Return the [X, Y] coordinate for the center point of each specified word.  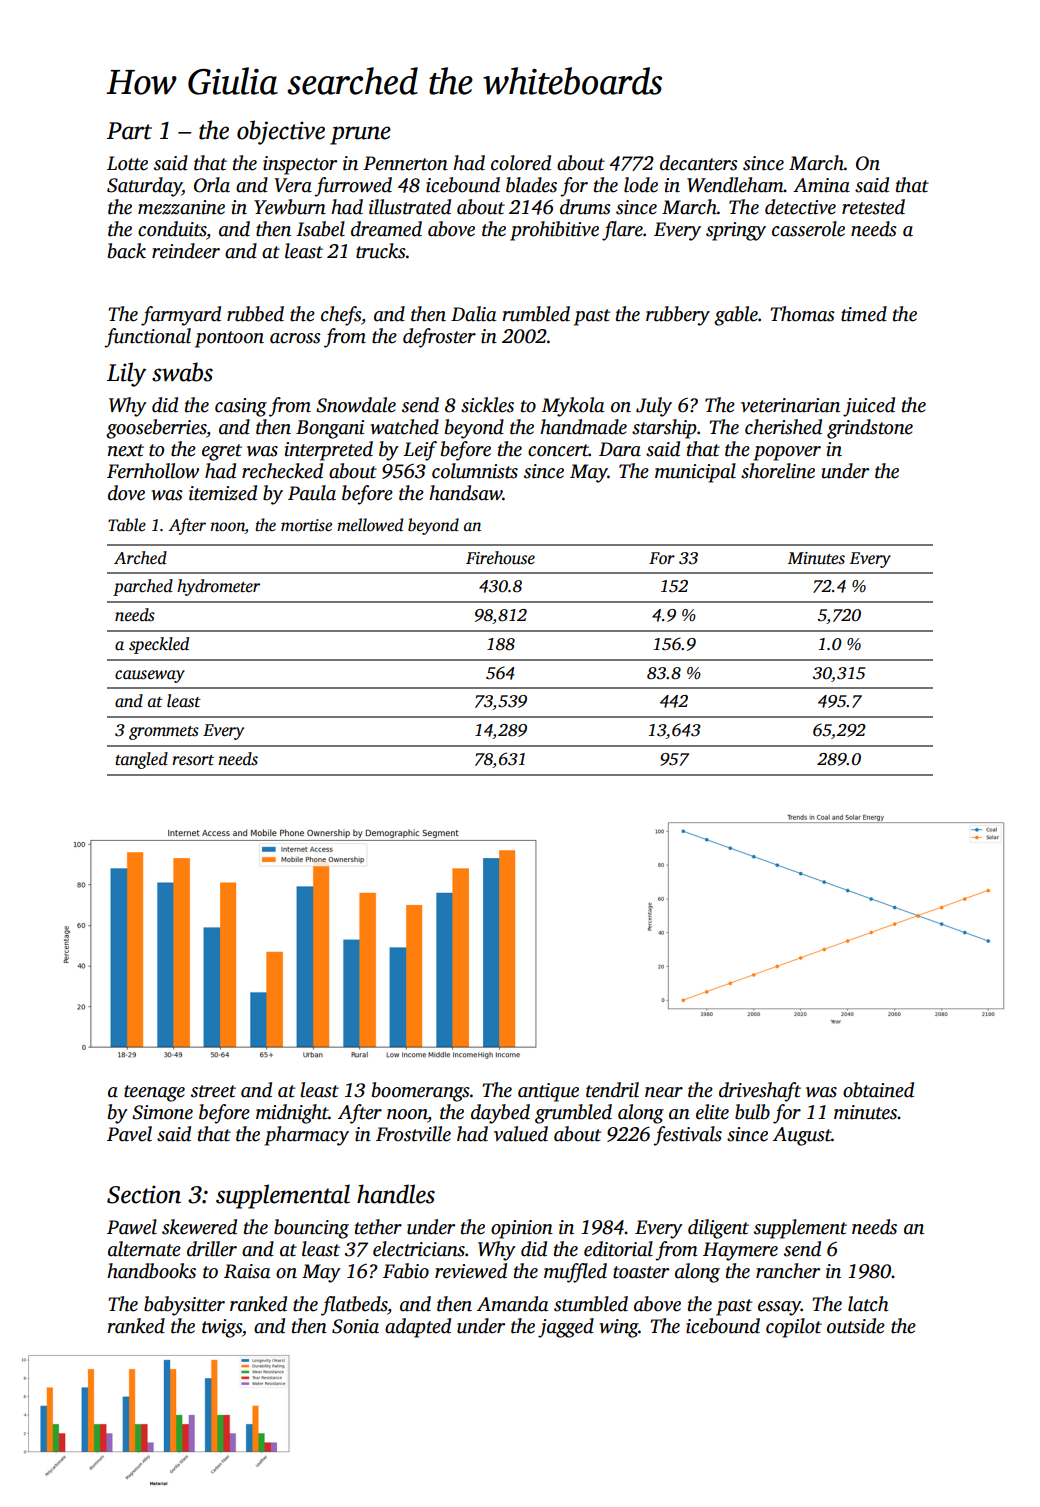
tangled [141, 760]
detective [800, 207]
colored [521, 163]
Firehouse [500, 558]
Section [144, 1194]
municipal [695, 473]
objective [281, 132]
